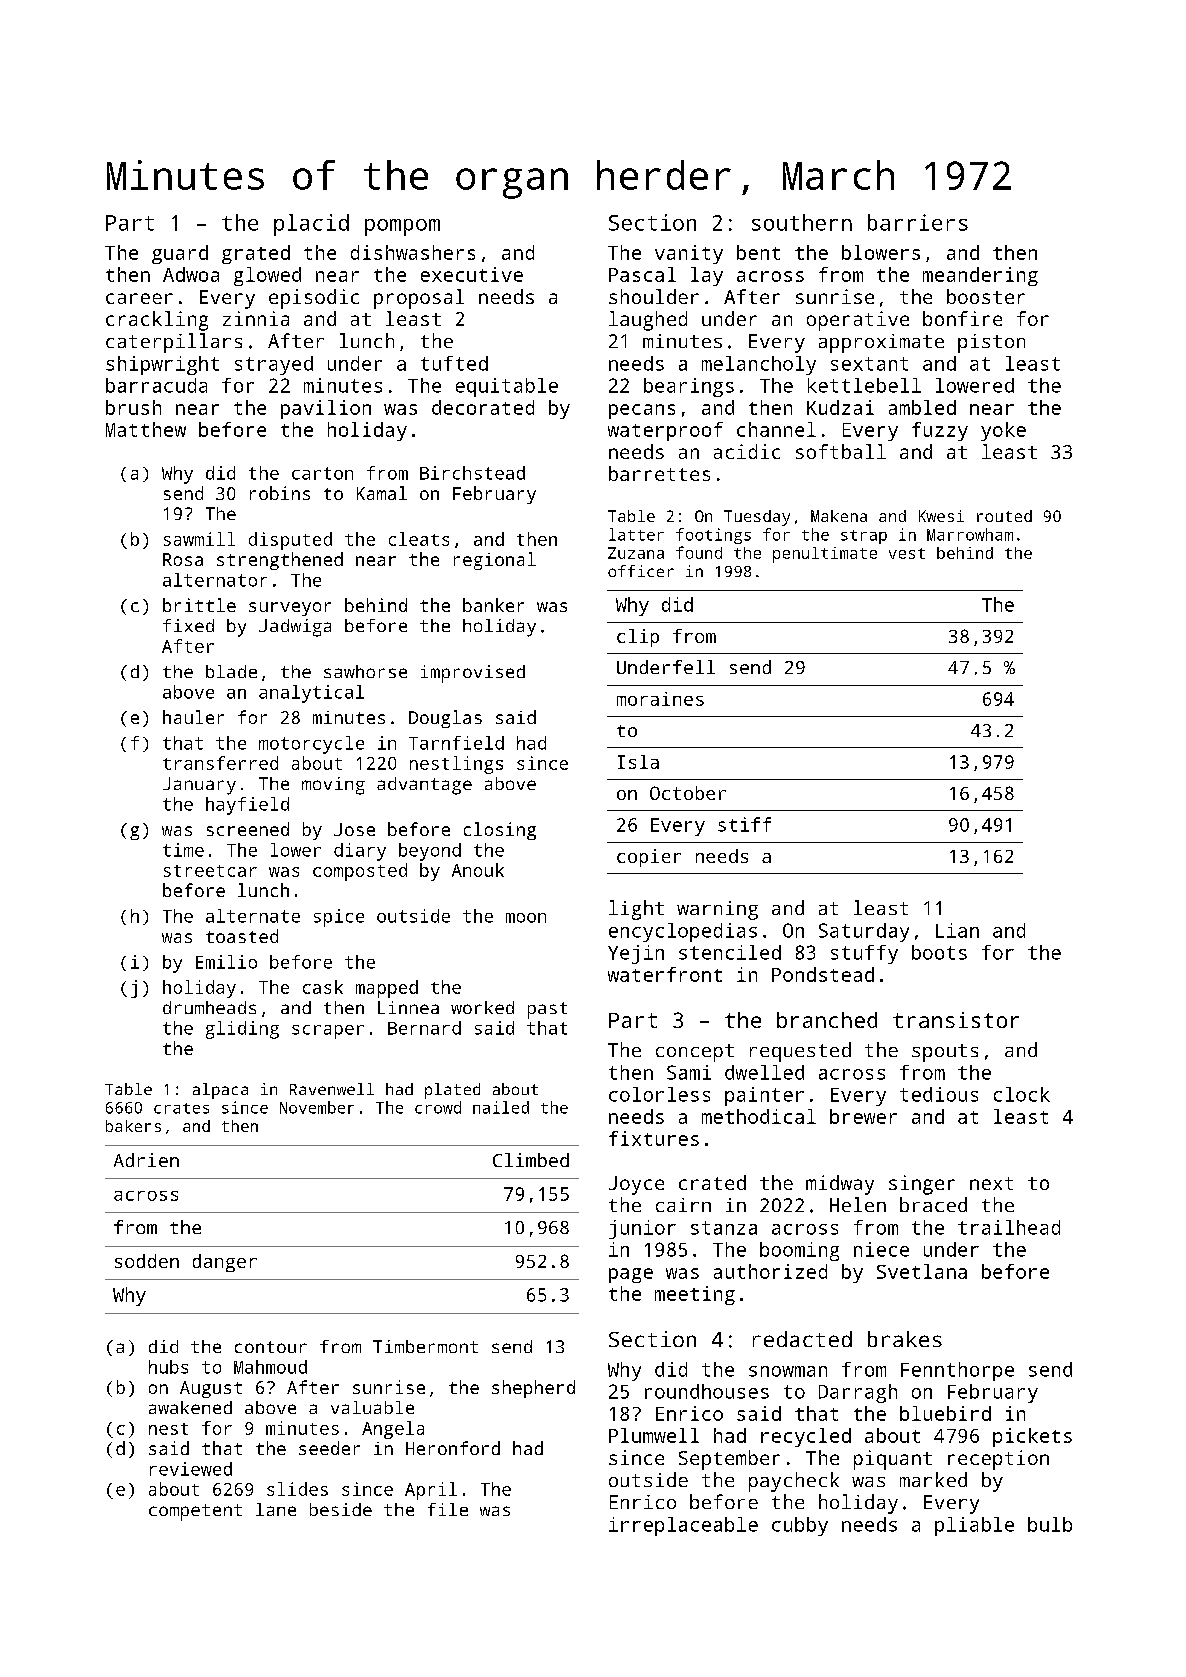 This screenshot has height=1677, width=1186. What do you see at coordinates (472, 274) in the screenshot?
I see `executive` at bounding box center [472, 274].
